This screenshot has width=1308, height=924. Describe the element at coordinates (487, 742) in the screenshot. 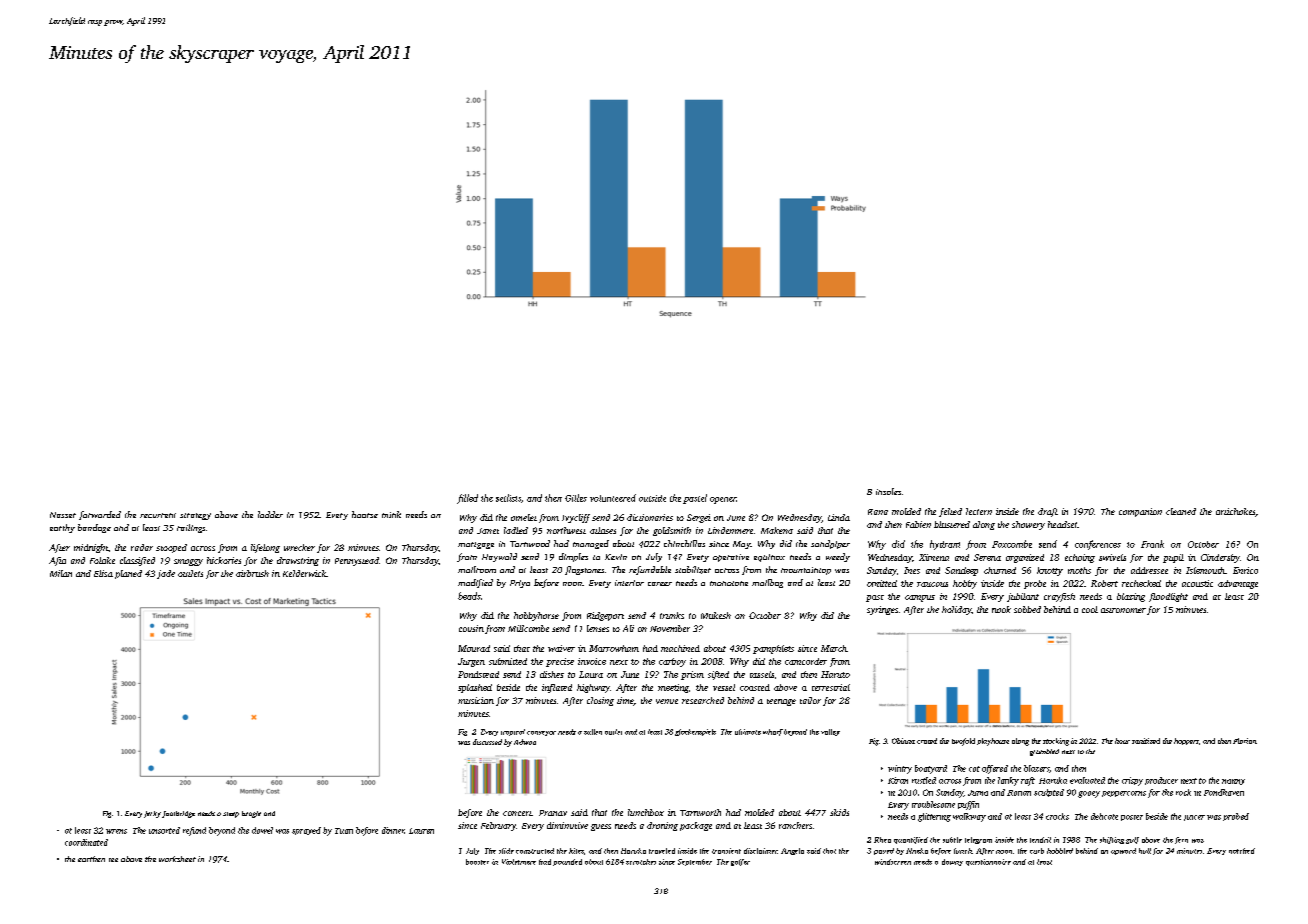

I see `discussed` at that location.
